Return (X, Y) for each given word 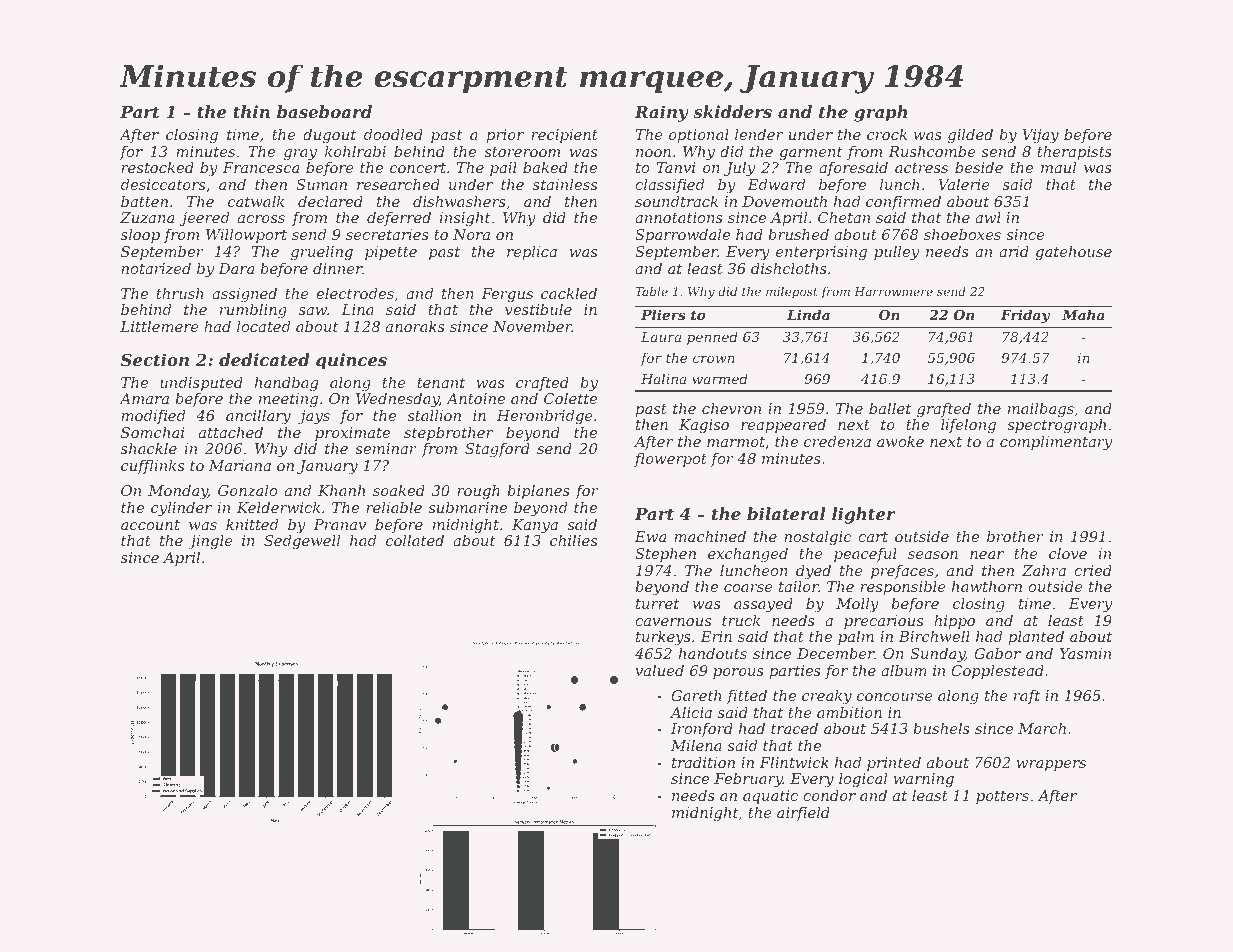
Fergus (507, 295)
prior (505, 136)
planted (1036, 638)
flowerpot (670, 460)
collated (415, 540)
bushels (941, 728)
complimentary (1056, 443)
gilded (970, 136)
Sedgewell (302, 542)
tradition (703, 762)
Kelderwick (278, 507)
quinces (351, 361)
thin (251, 111)
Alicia (691, 712)
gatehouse (1073, 253)
